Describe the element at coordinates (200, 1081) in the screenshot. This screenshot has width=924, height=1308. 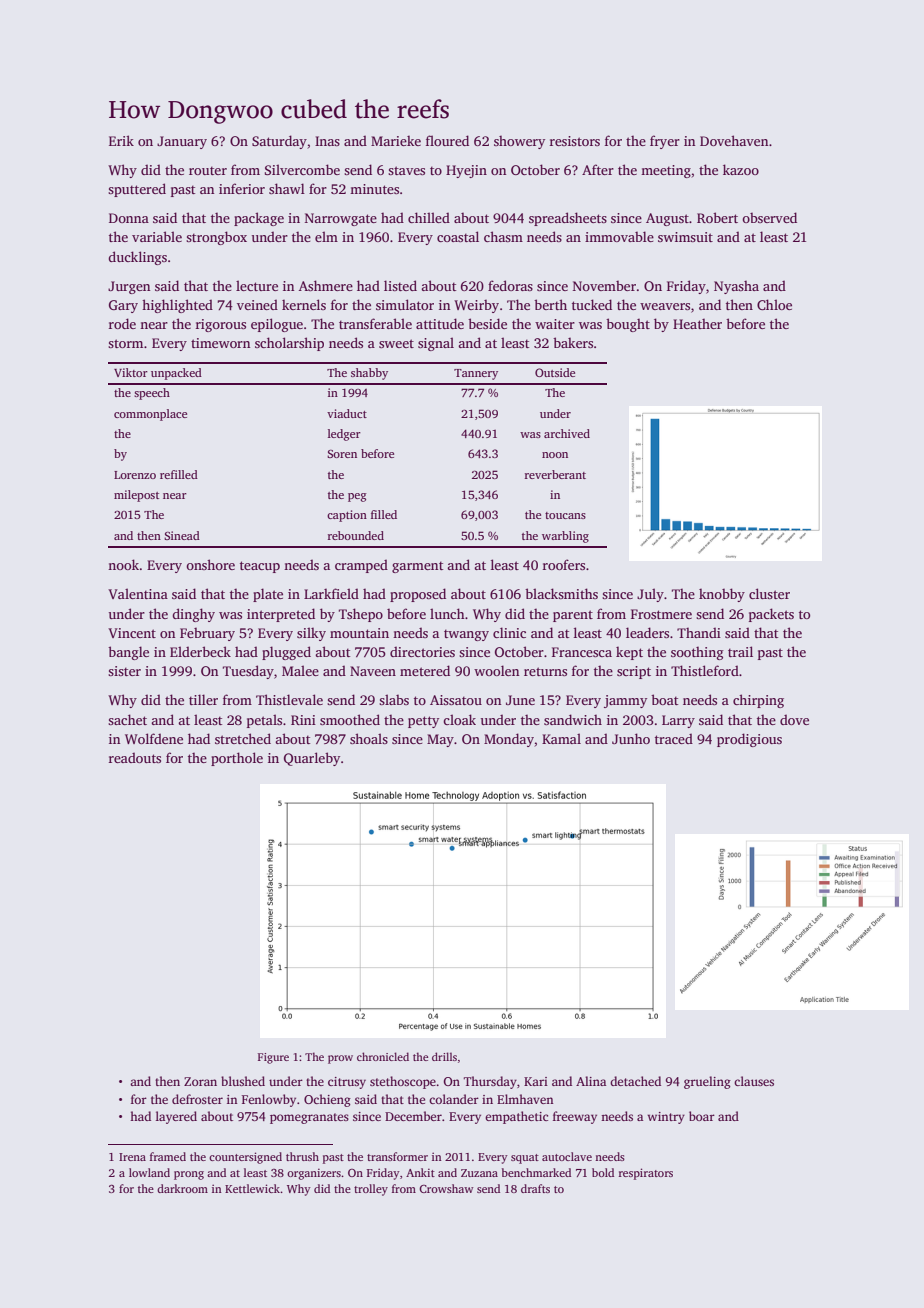
I see `Zoran` at that location.
